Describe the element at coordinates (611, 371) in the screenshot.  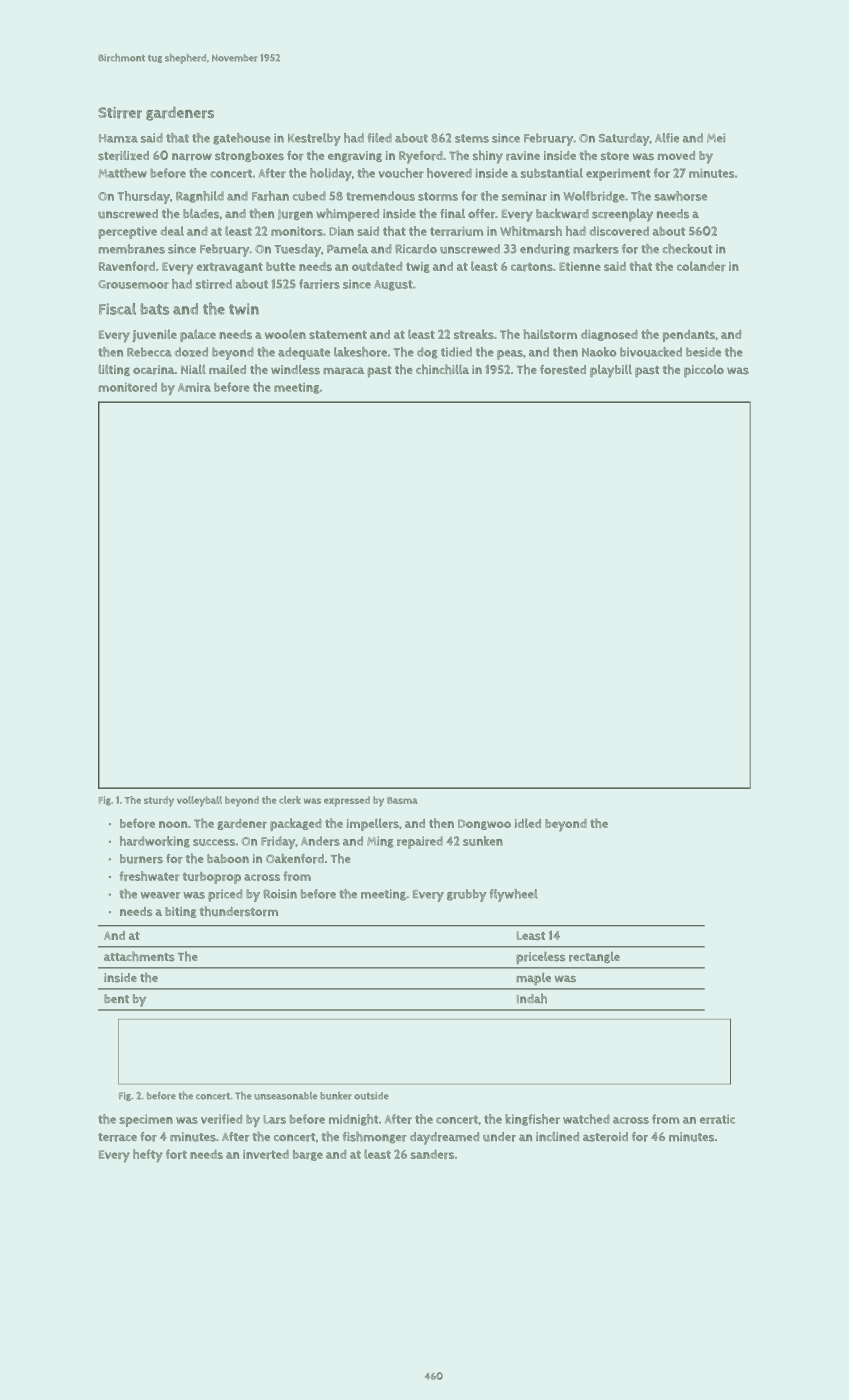
I see `playbill` at that location.
